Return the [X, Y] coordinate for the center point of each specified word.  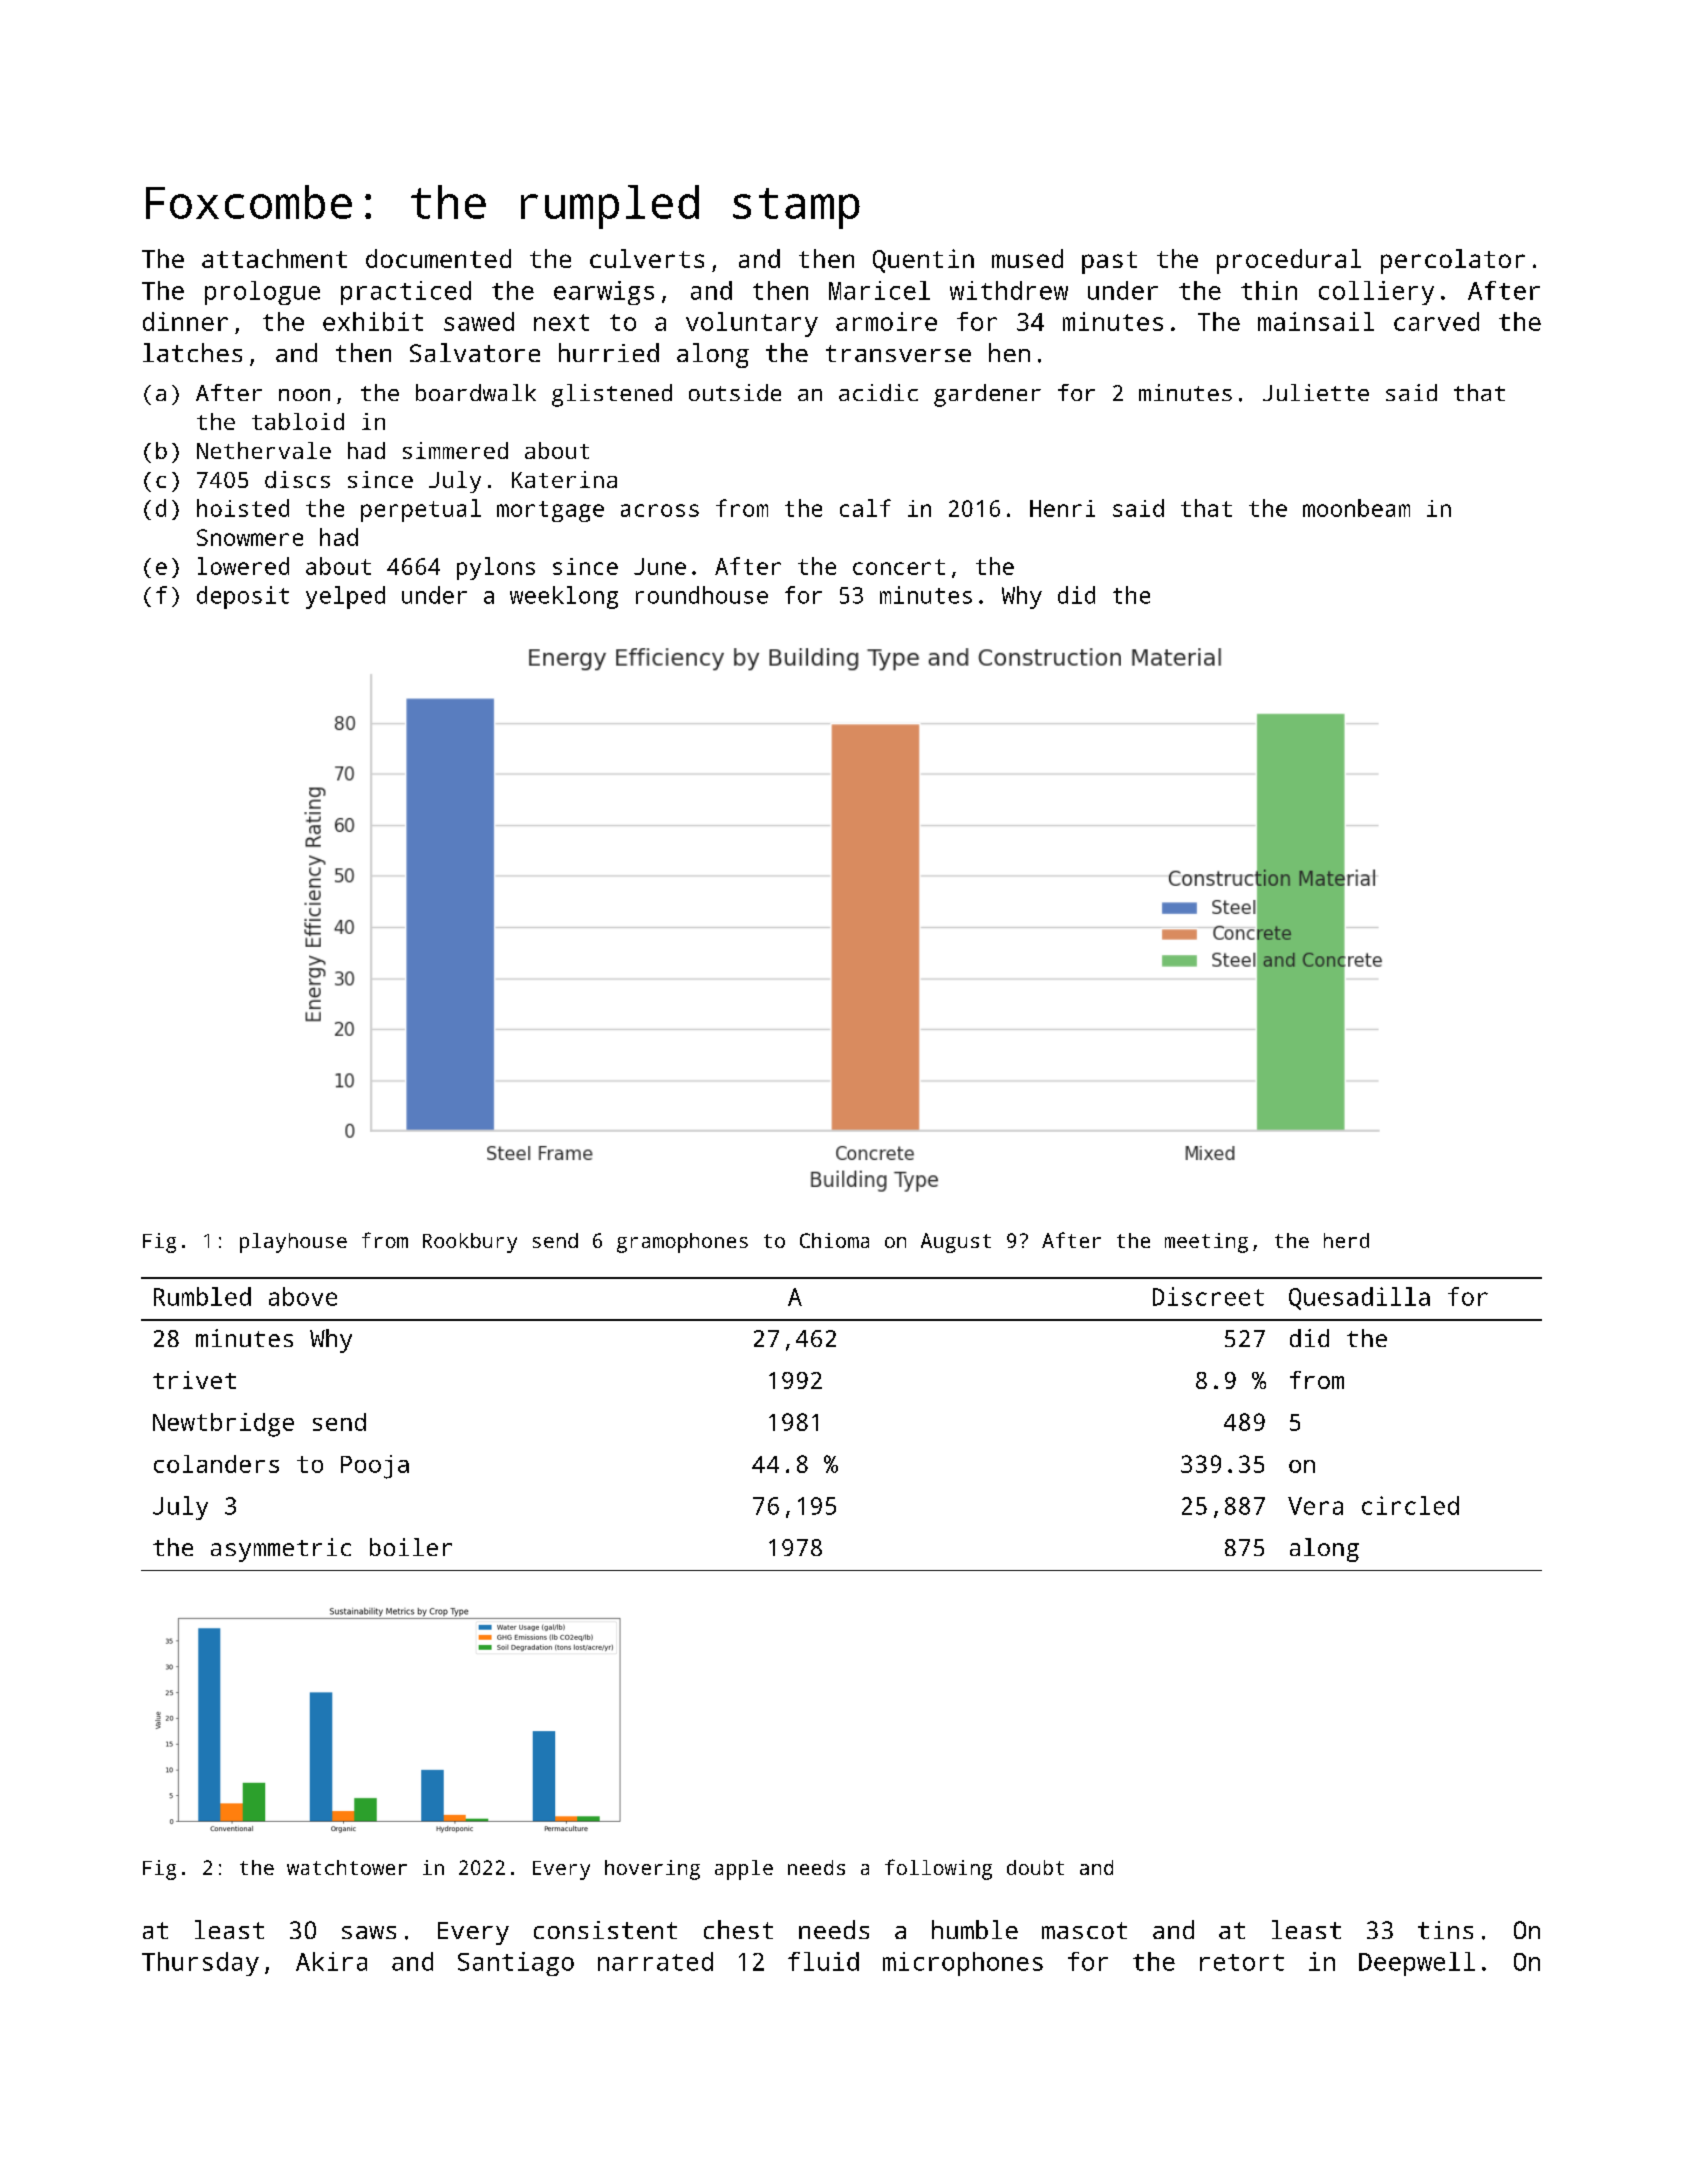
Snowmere [250, 537]
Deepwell [1417, 1964]
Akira [331, 1961]
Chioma [834, 1240]
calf [865, 508]
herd [1346, 1240]
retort [1242, 1962]
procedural [1289, 261]
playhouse [293, 1243]
